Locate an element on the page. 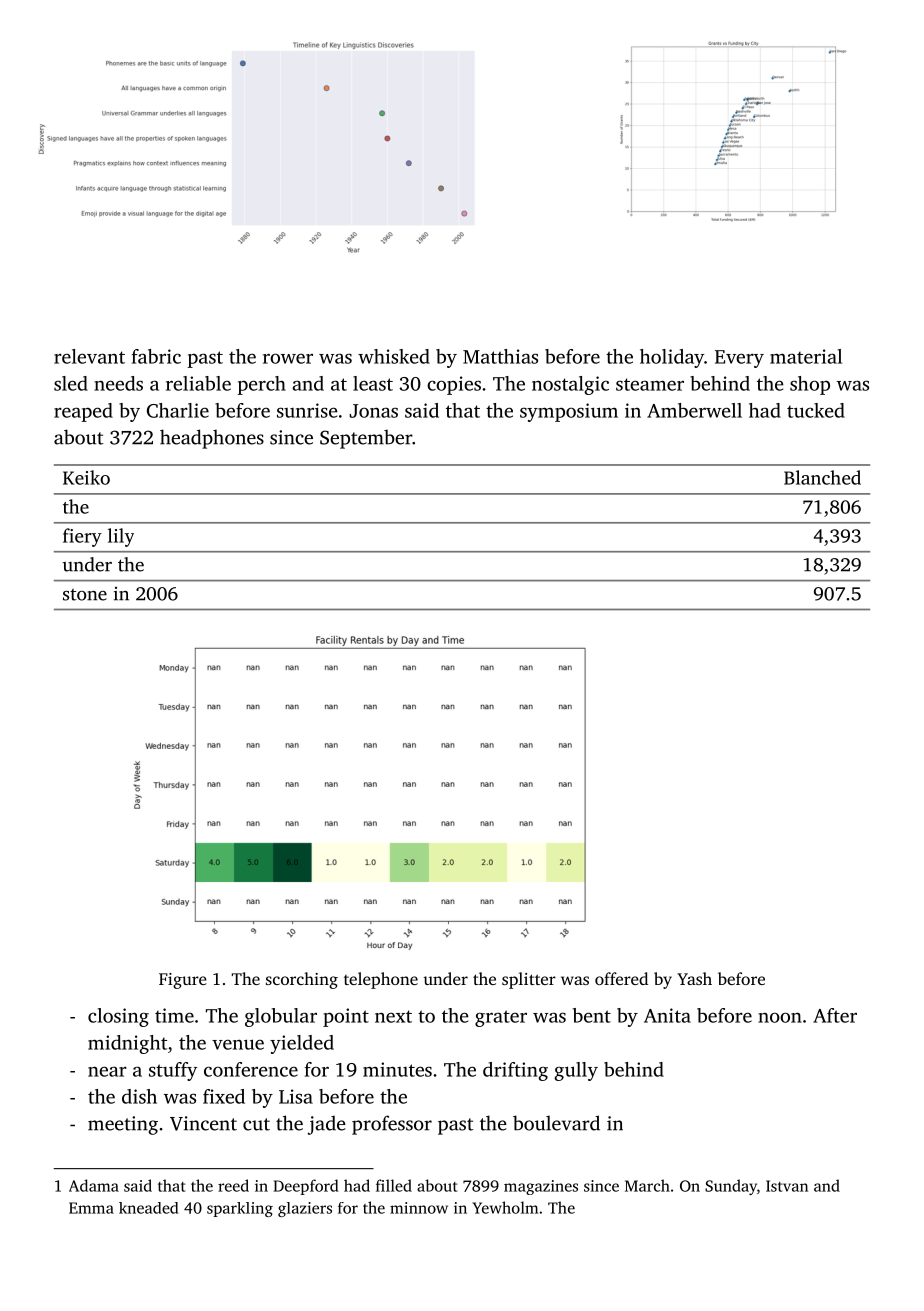  minnow is located at coordinates (419, 1208).
